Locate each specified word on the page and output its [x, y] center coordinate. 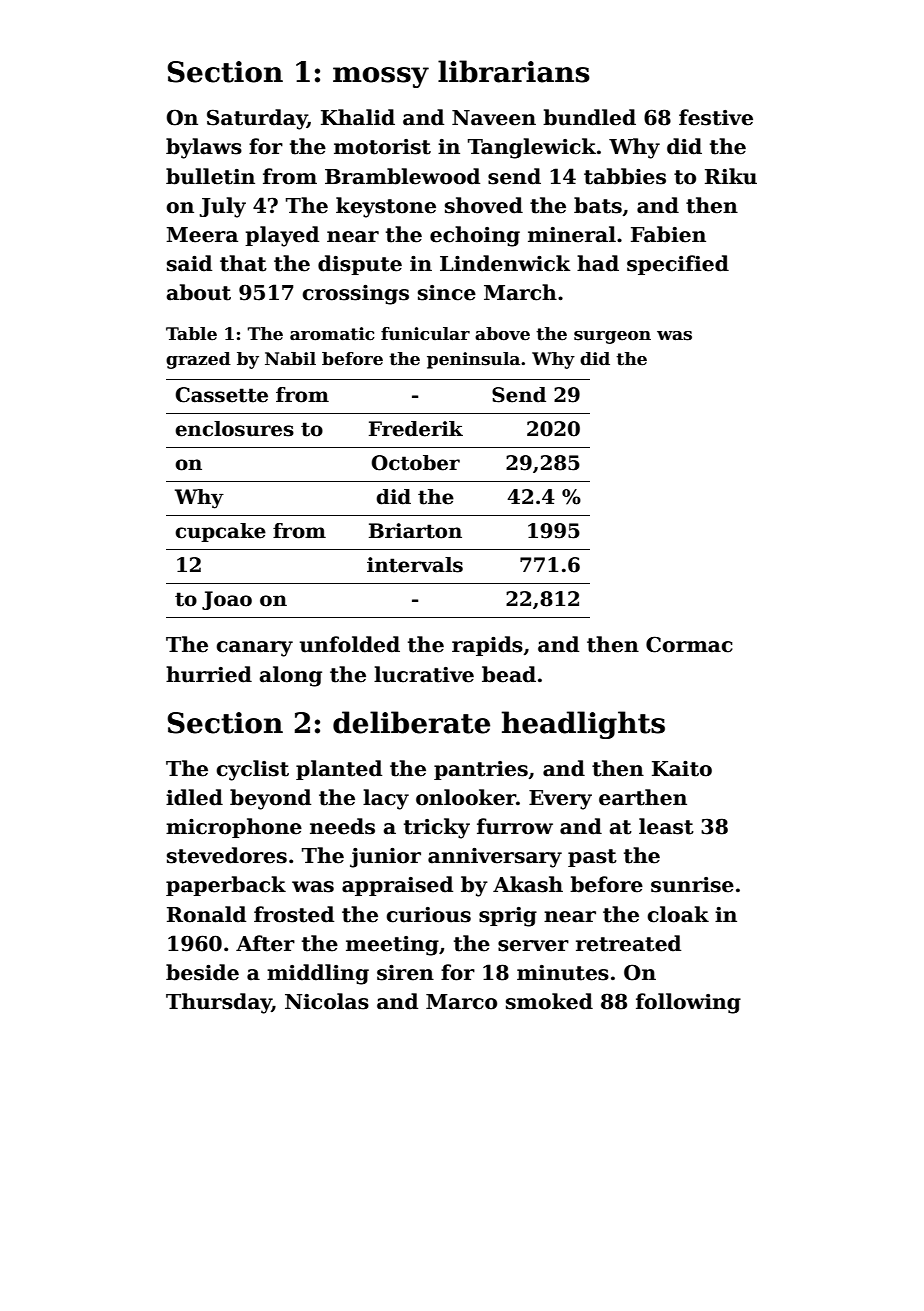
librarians [514, 71]
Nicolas [327, 1001]
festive [716, 117]
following [688, 1003]
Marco [461, 1002]
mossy [381, 77]
